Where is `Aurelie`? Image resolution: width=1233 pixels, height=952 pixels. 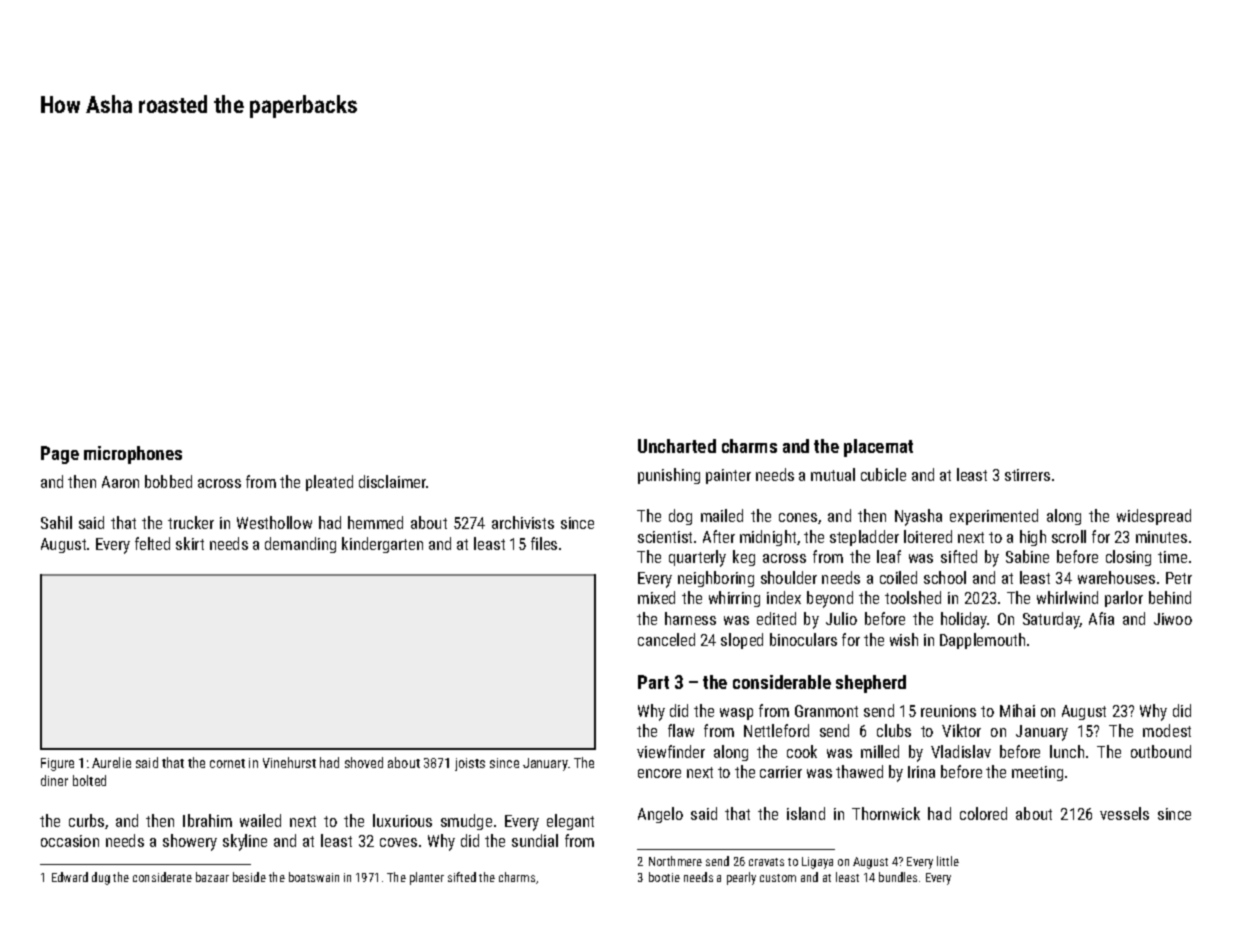 Aurelie is located at coordinates (111, 762).
